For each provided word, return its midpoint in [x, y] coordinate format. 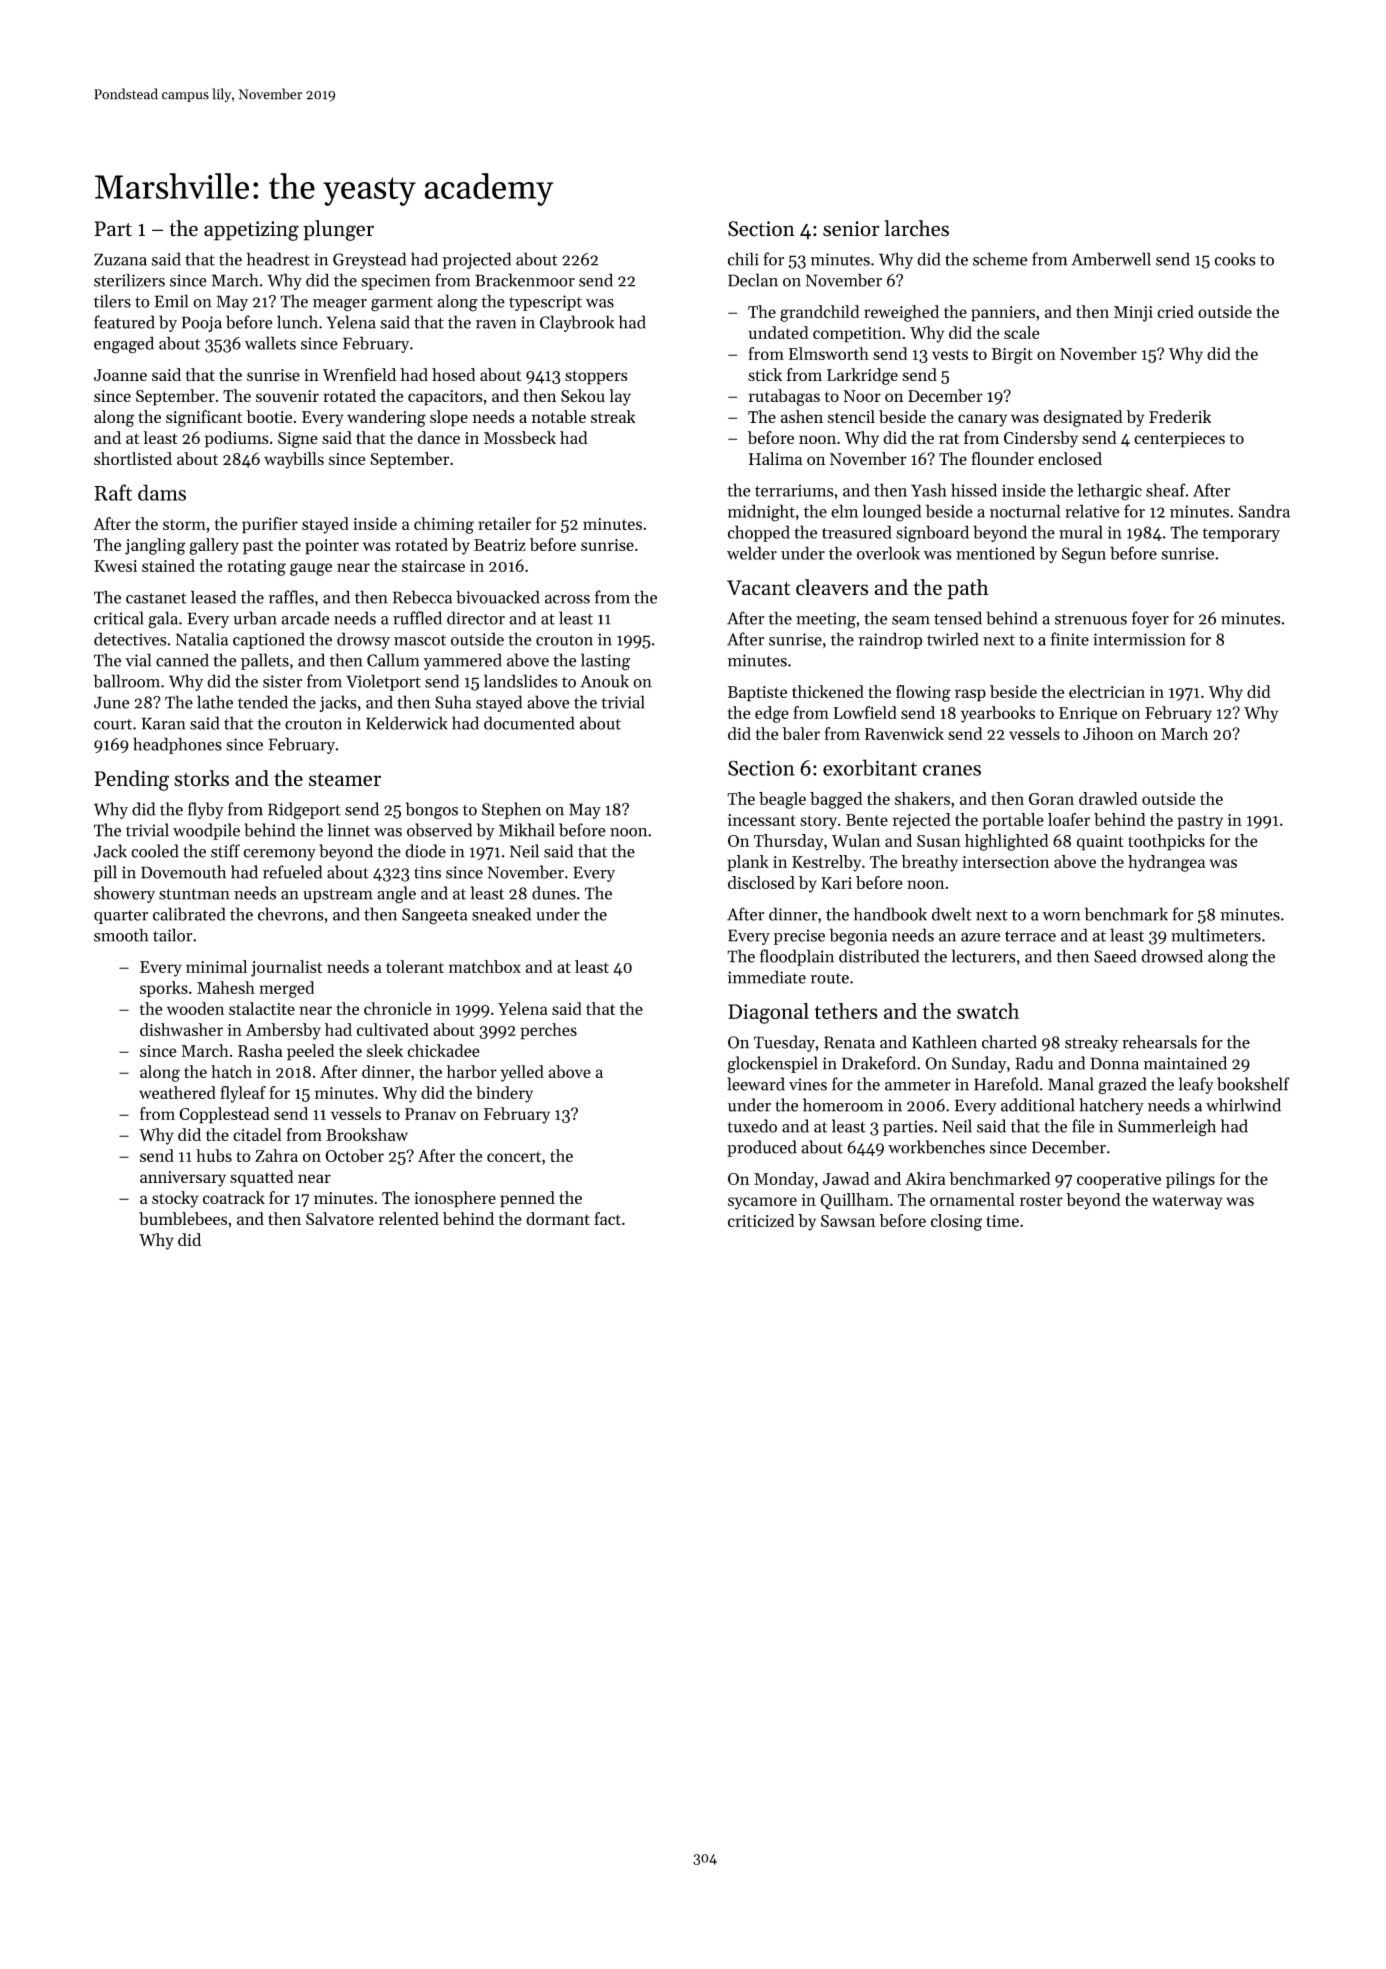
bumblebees [183, 1218]
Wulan [856, 840]
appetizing [251, 231]
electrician [1107, 691]
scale [1021, 332]
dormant [558, 1218]
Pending [132, 780]
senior [851, 229]
